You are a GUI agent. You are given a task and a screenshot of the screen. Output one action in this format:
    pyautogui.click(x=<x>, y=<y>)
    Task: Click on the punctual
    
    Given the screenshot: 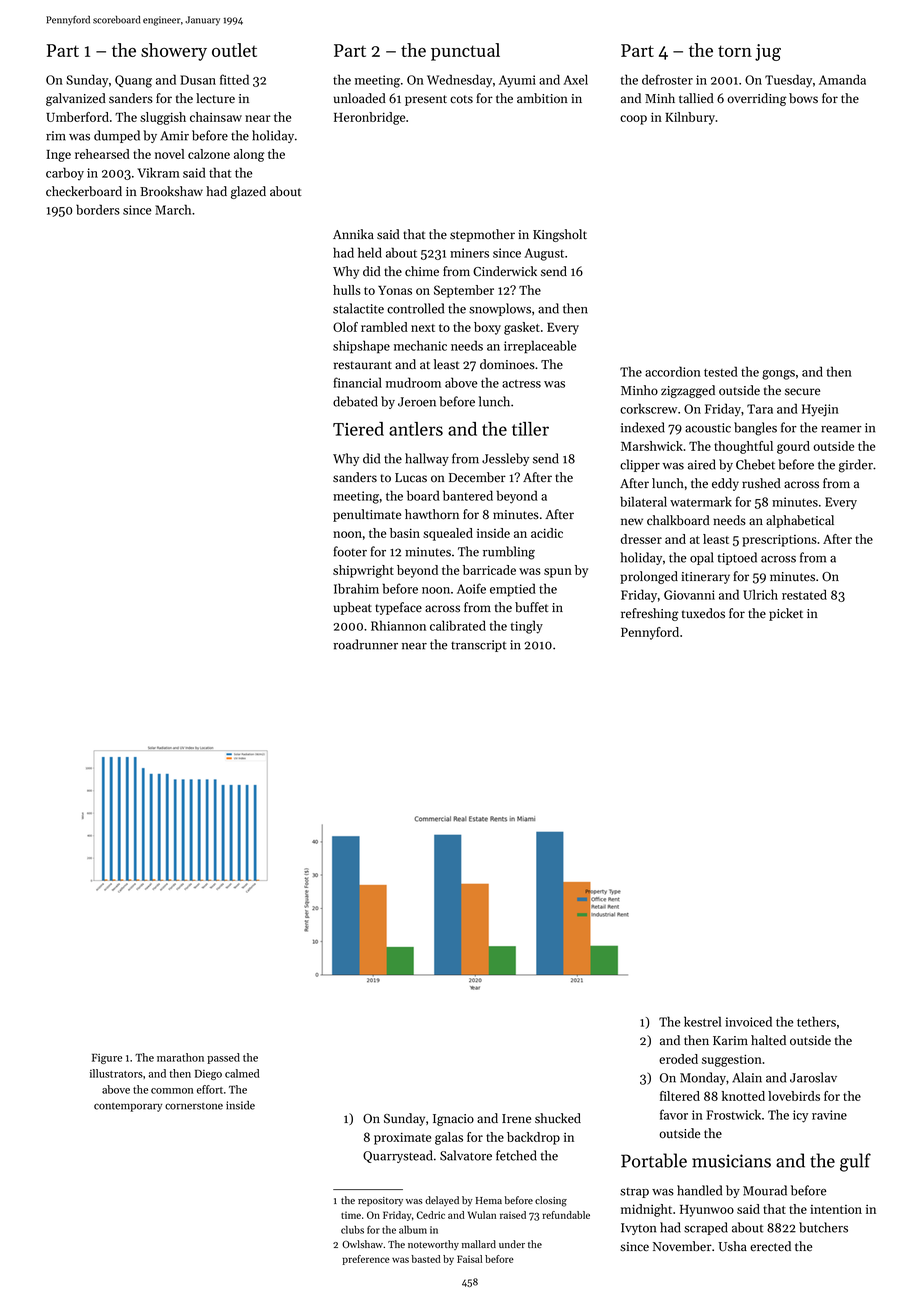 What is the action you would take?
    pyautogui.click(x=465, y=52)
